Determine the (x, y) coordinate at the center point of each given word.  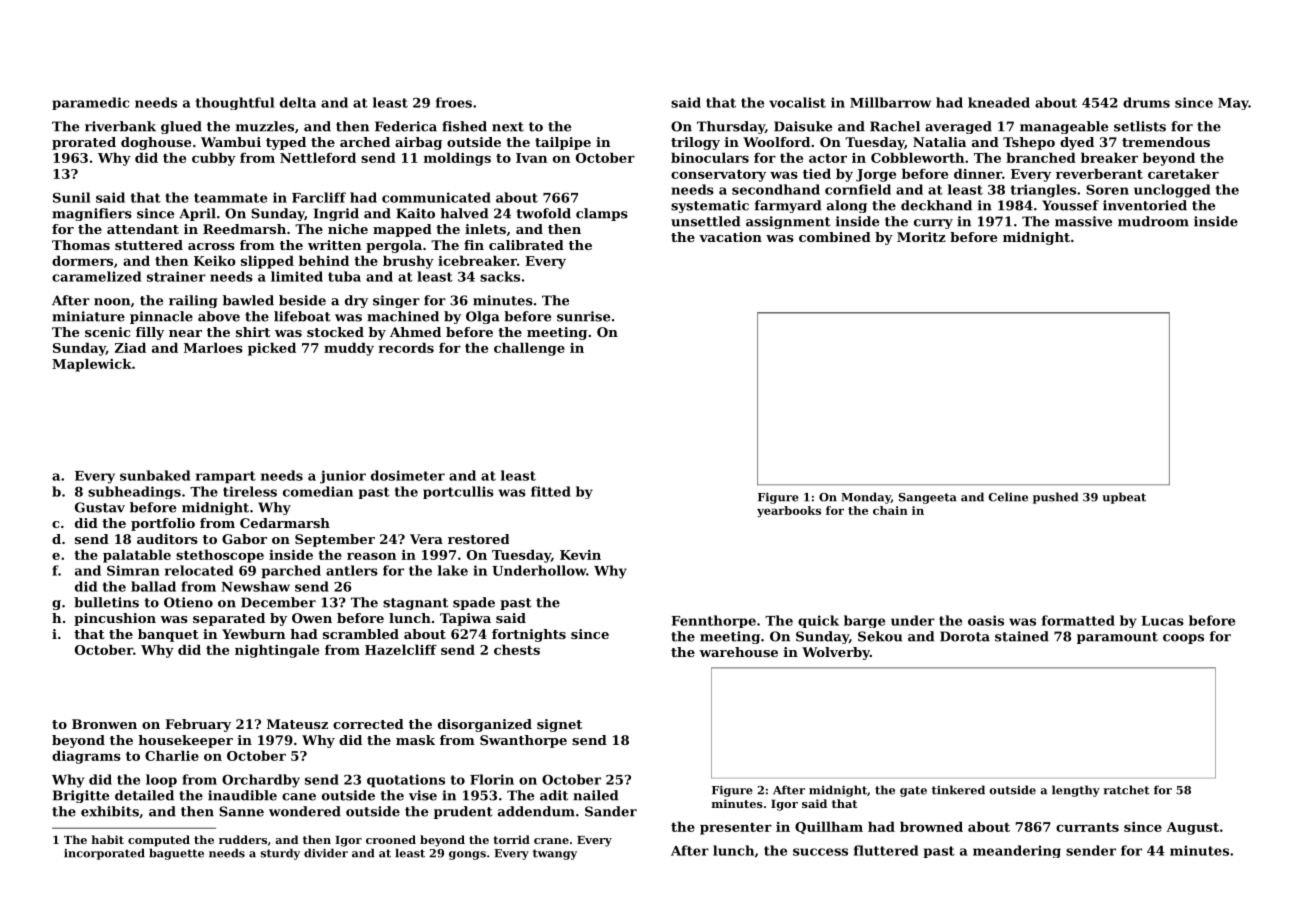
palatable (137, 556)
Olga (483, 317)
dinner (978, 173)
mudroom (1153, 221)
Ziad (130, 347)
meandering (1017, 851)
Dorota (965, 636)
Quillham (829, 827)
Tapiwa (465, 619)
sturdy (280, 854)
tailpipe (563, 143)
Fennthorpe (713, 621)
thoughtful (235, 103)
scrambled (361, 634)
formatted (1078, 620)
